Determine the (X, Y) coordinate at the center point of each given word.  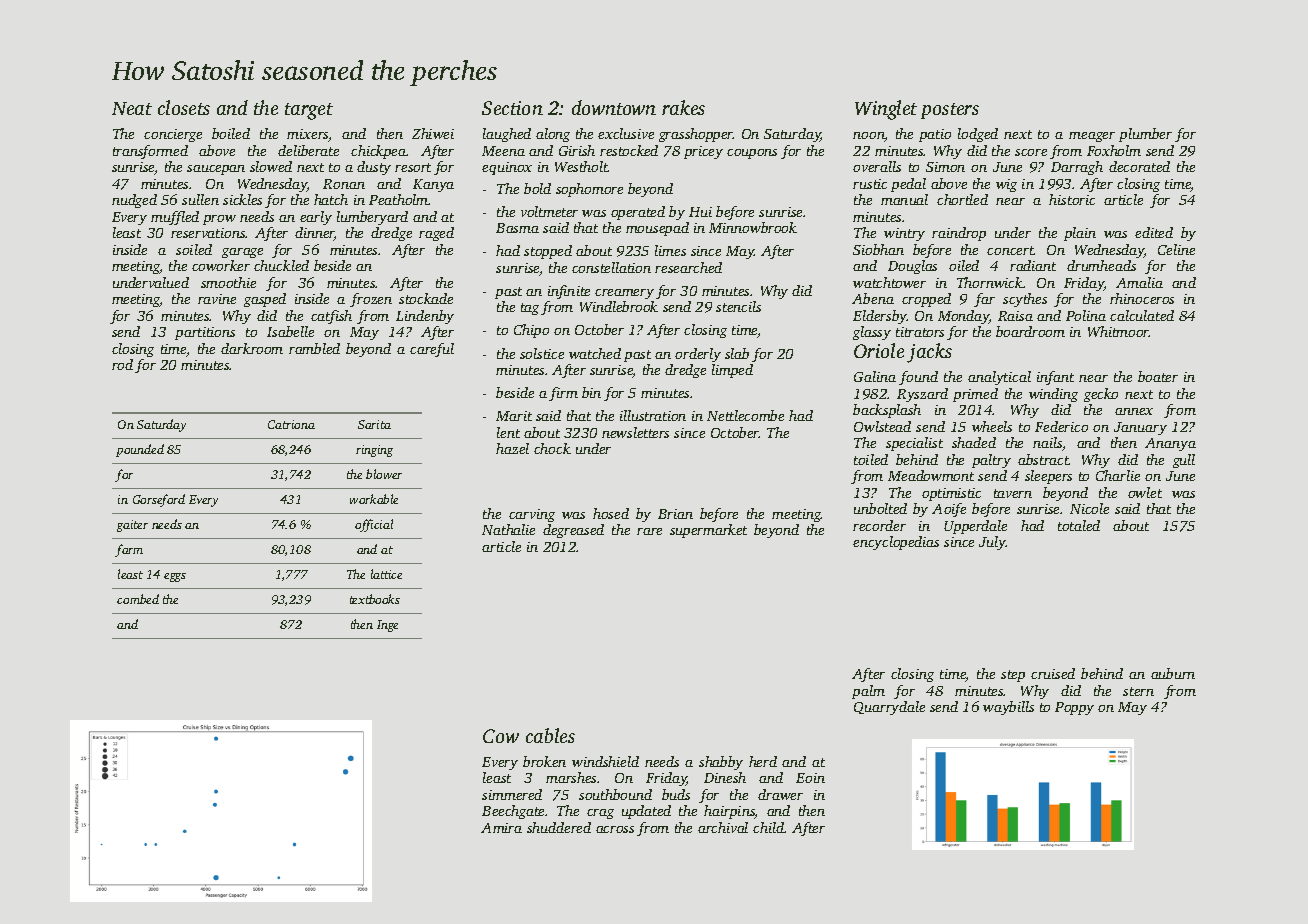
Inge (387, 626)
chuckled (281, 265)
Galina (875, 376)
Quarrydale (889, 708)
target (309, 111)
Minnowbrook (753, 227)
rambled (314, 348)
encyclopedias (896, 543)
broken (544, 761)
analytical (999, 378)
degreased (573, 531)
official (374, 525)
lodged (978, 135)
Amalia (1139, 282)
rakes (683, 107)
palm (868, 692)
